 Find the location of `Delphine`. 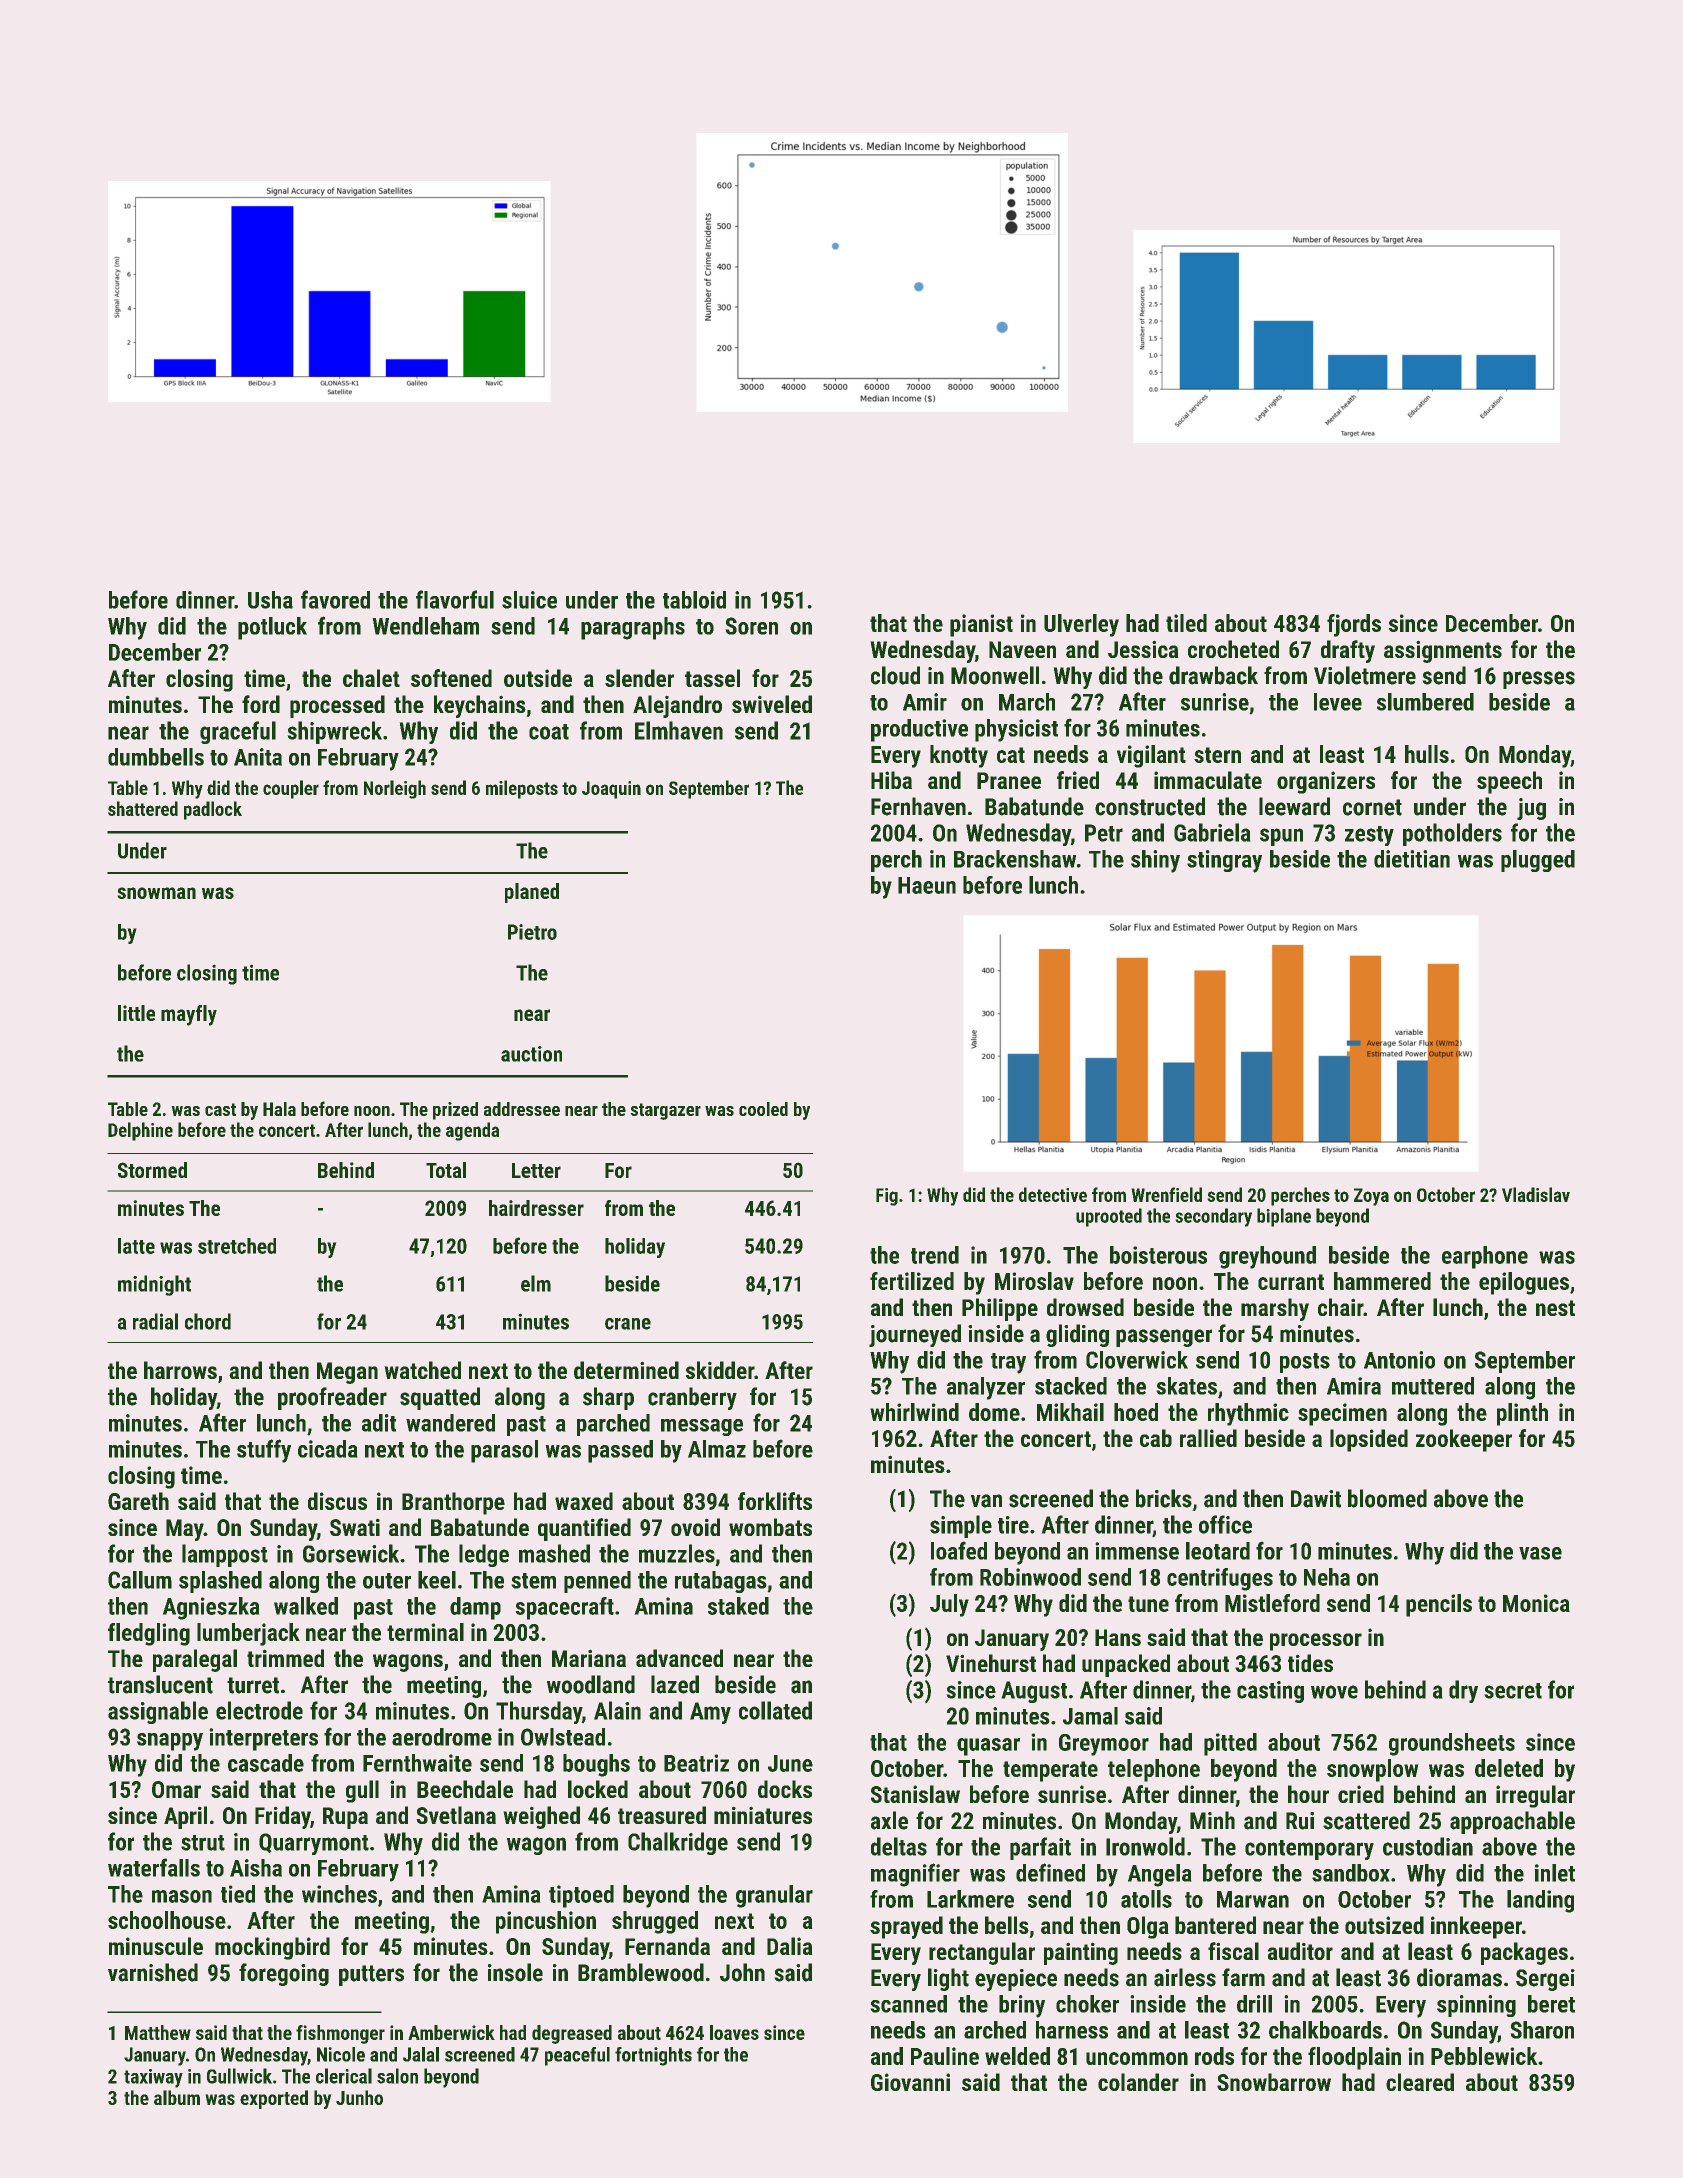

Delphine is located at coordinates (140, 1131).
